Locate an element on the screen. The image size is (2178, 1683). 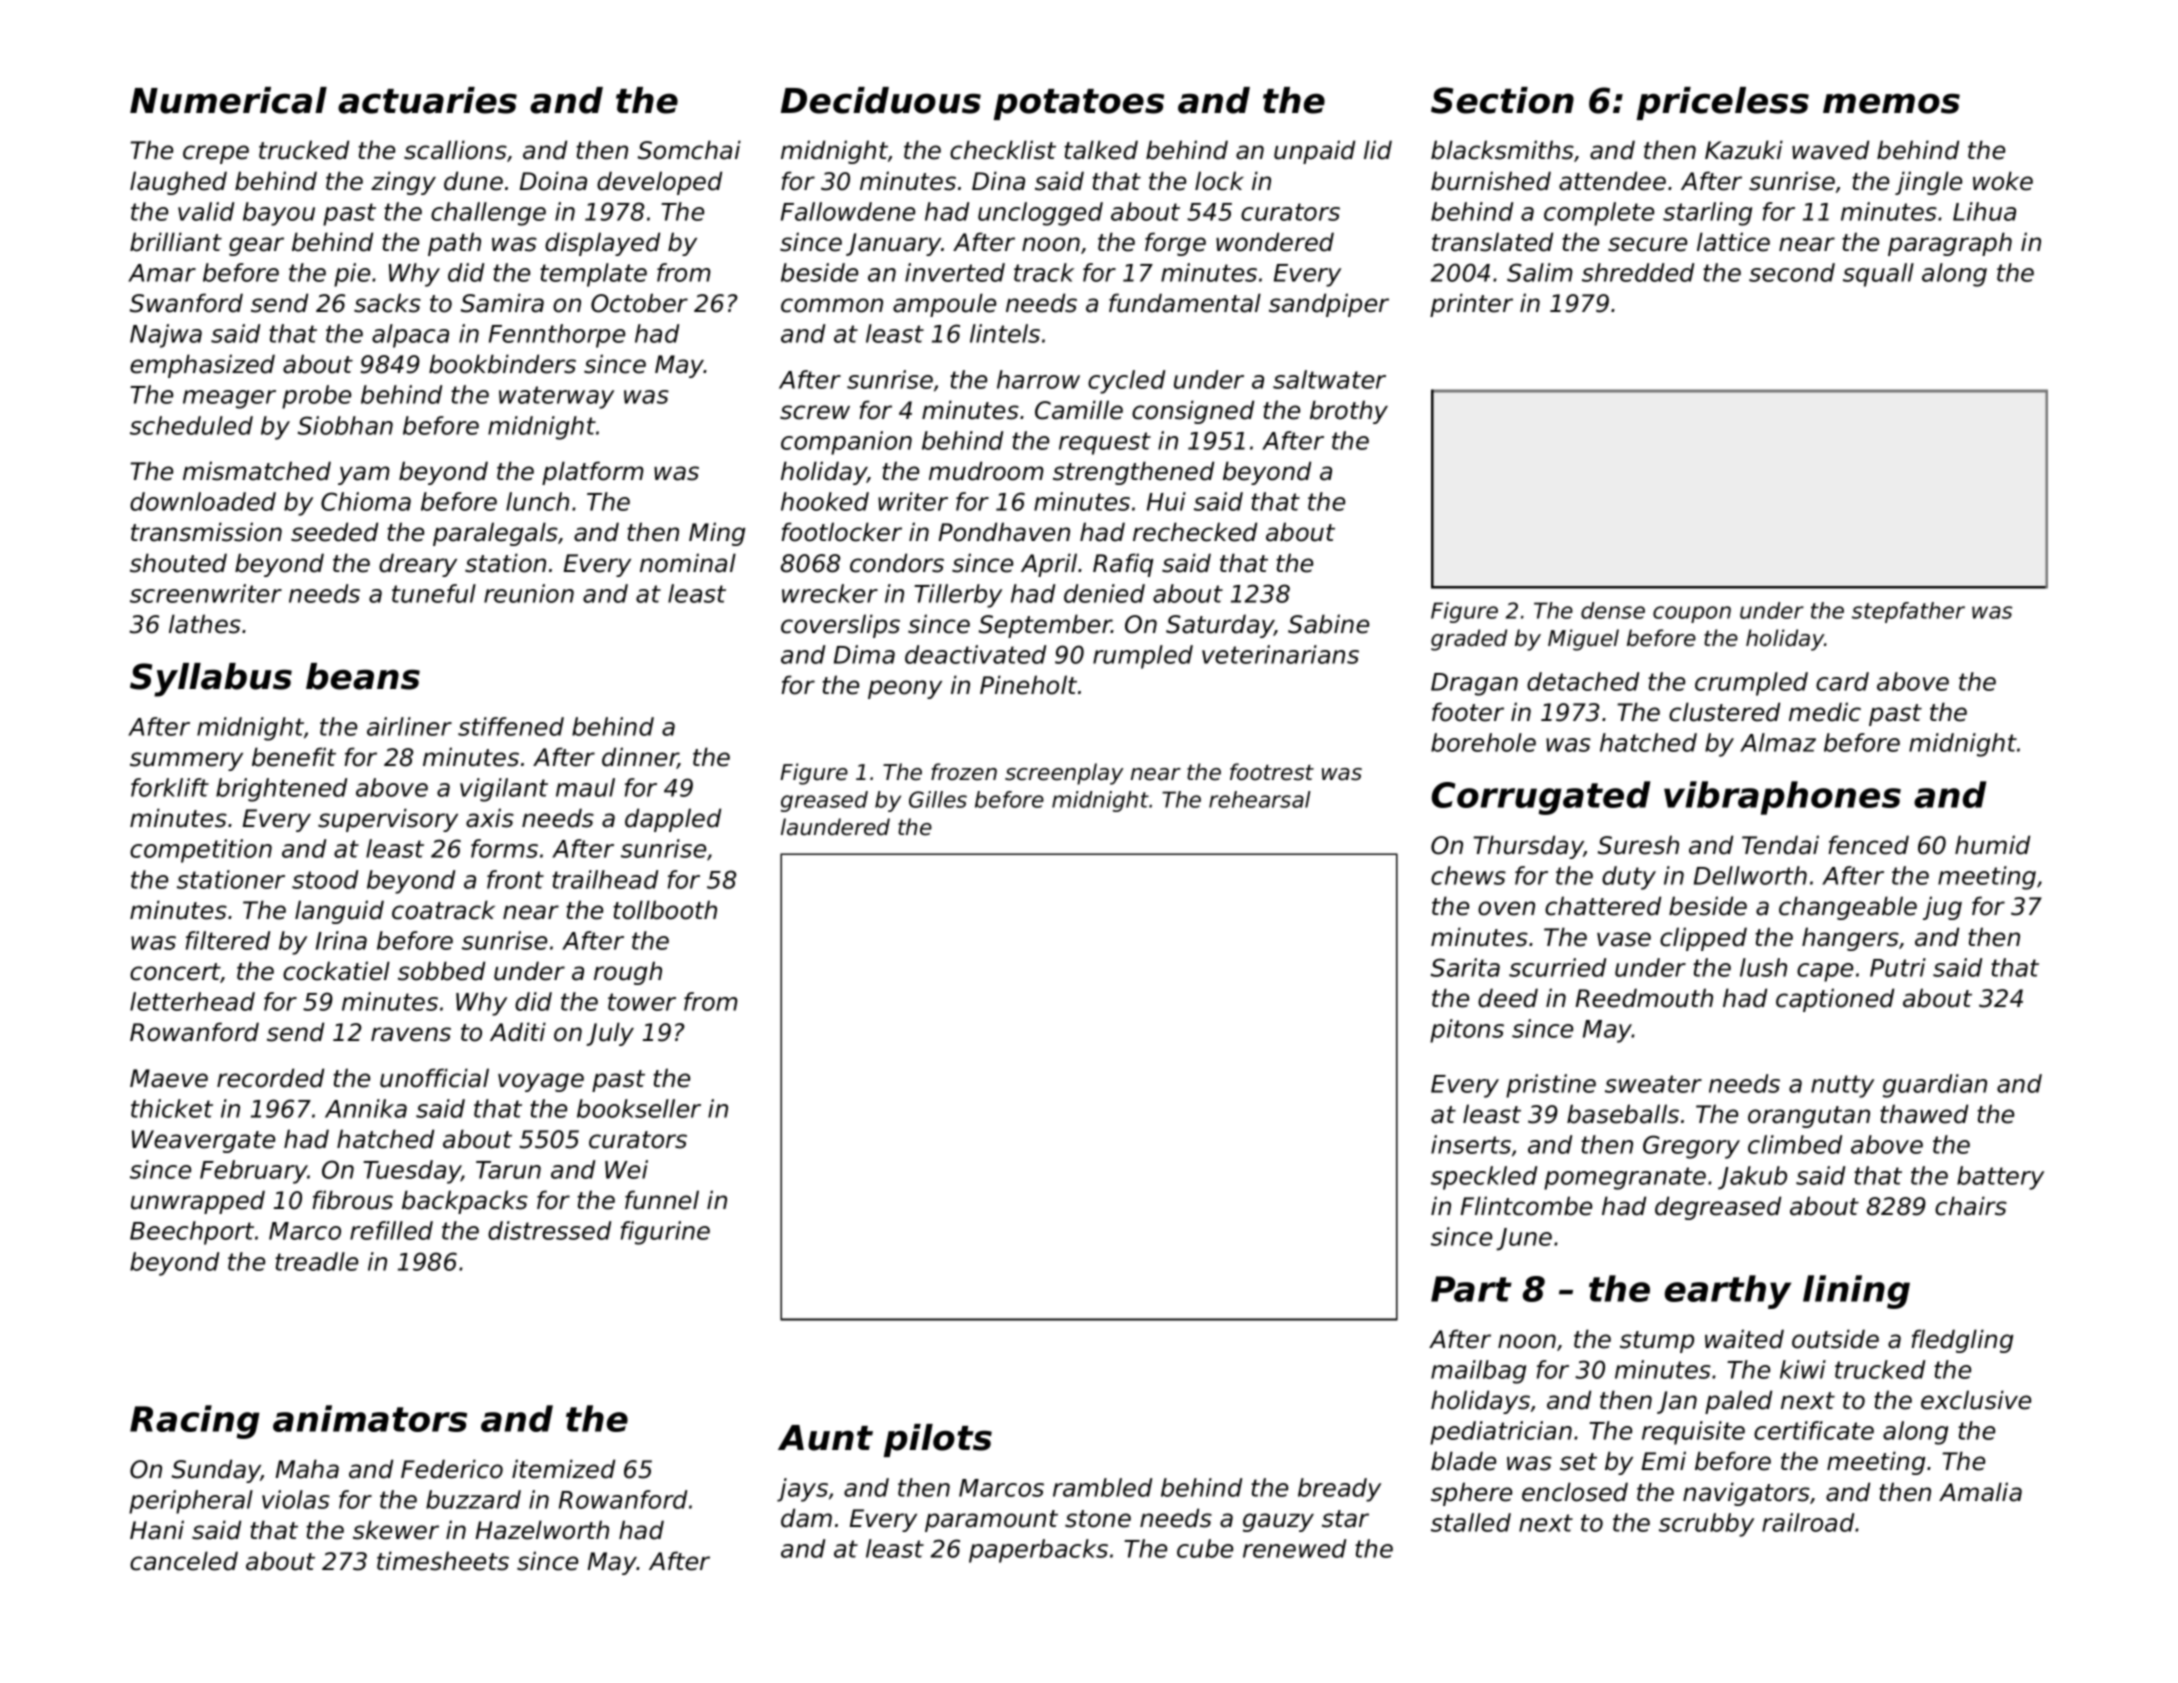
second is located at coordinates (1792, 272).
